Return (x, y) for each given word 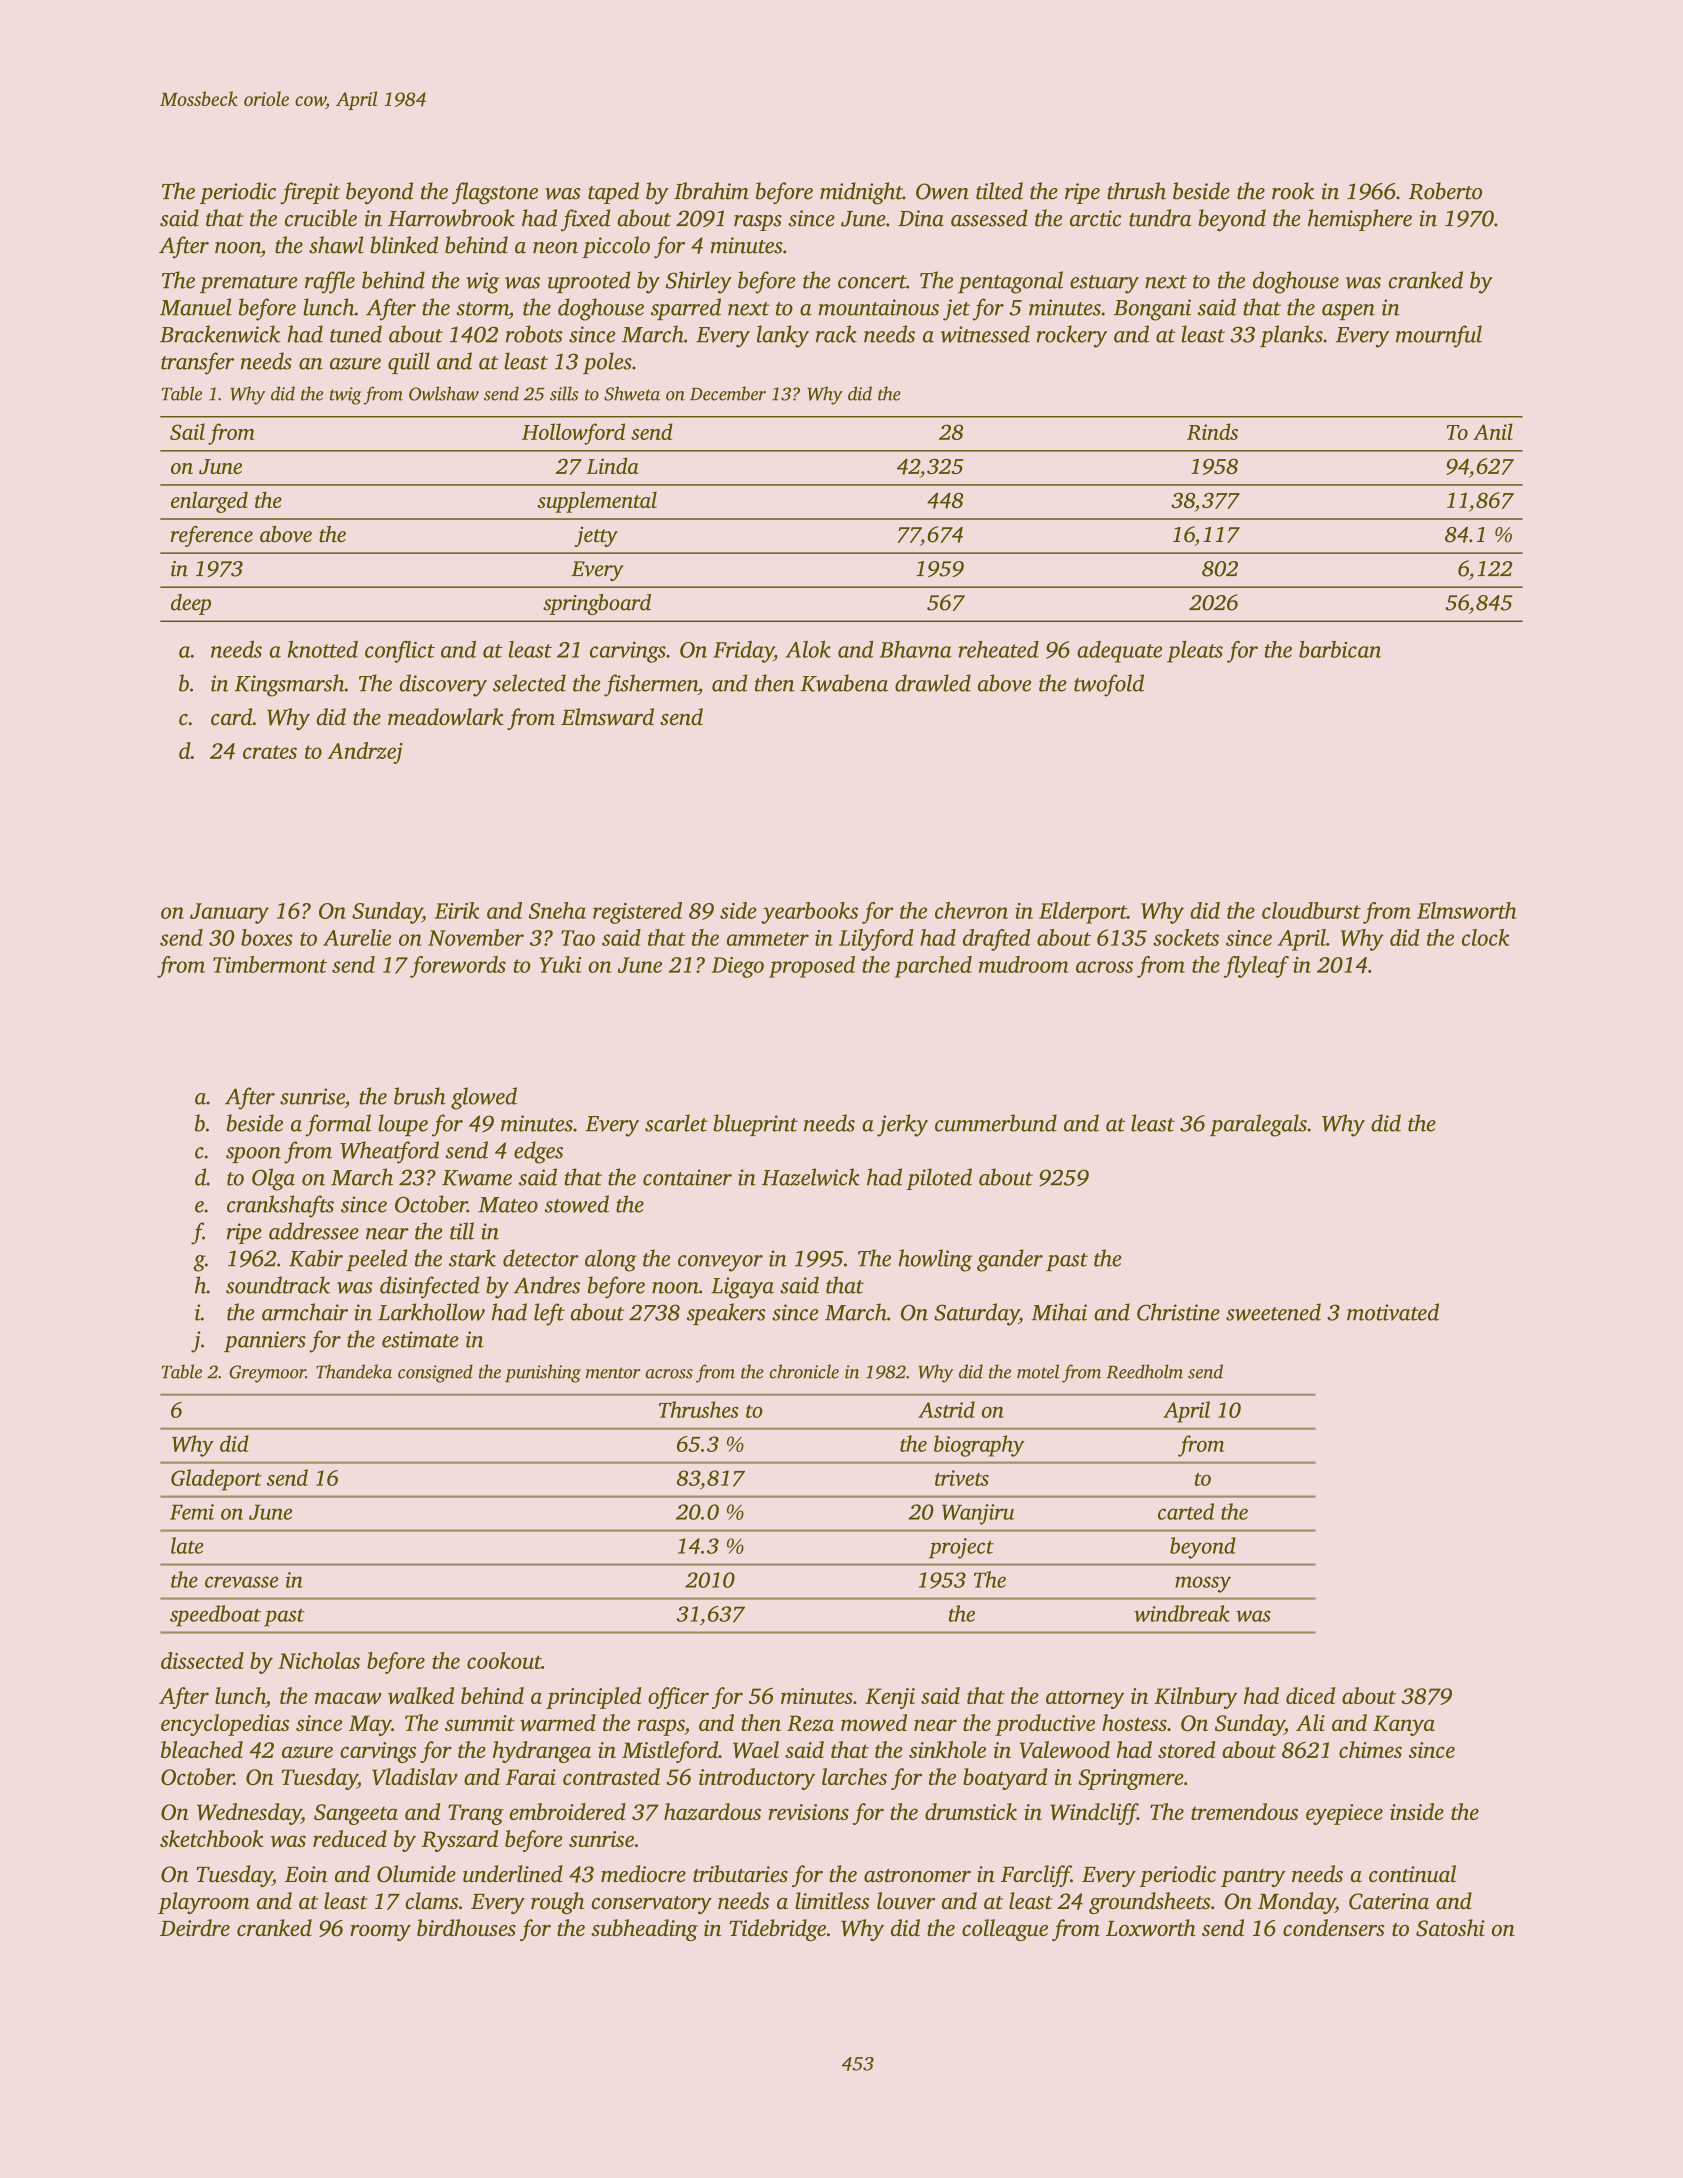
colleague (1005, 1930)
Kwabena (844, 683)
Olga (273, 1179)
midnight (861, 193)
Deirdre (195, 1928)
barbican (1340, 649)
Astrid (946, 1409)
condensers (1334, 1928)
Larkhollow (431, 1312)
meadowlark (446, 717)
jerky (902, 1125)
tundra (1160, 218)
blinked (404, 245)
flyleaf (1256, 967)
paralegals (1258, 1125)
